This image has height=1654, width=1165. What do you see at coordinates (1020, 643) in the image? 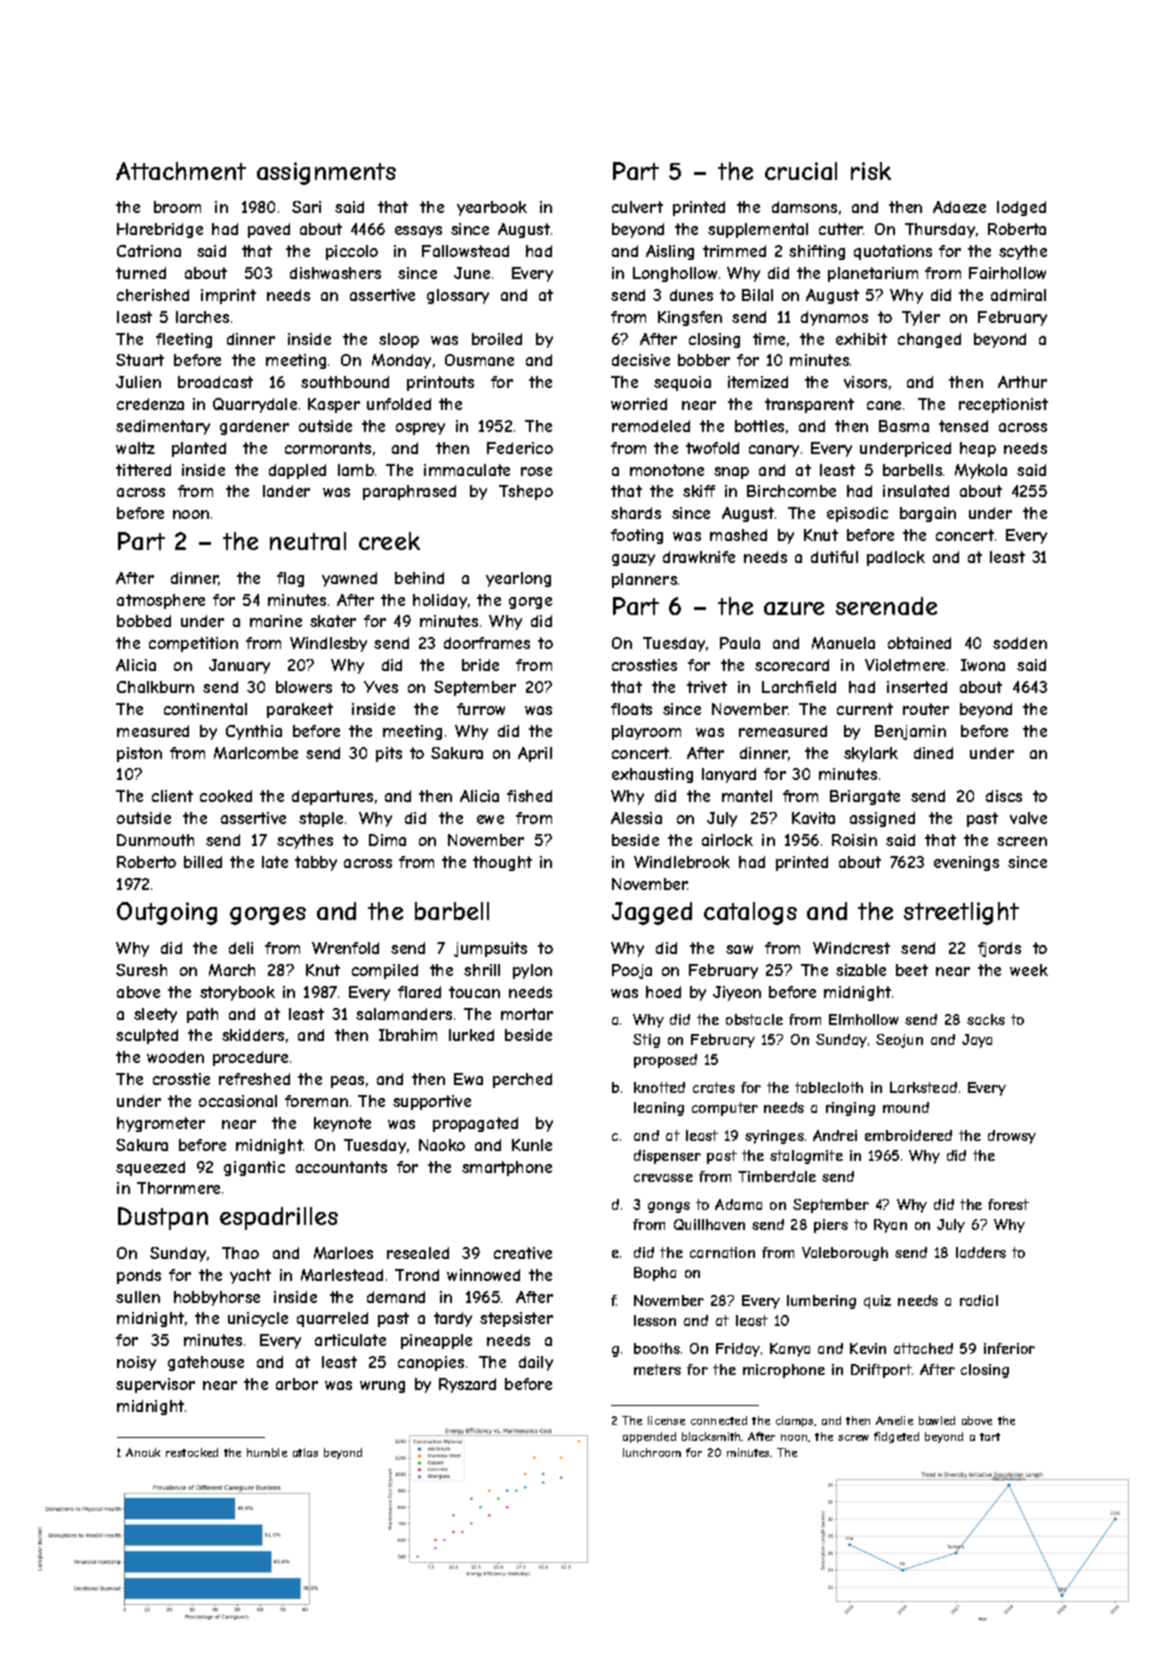
I see `sodden` at bounding box center [1020, 643].
